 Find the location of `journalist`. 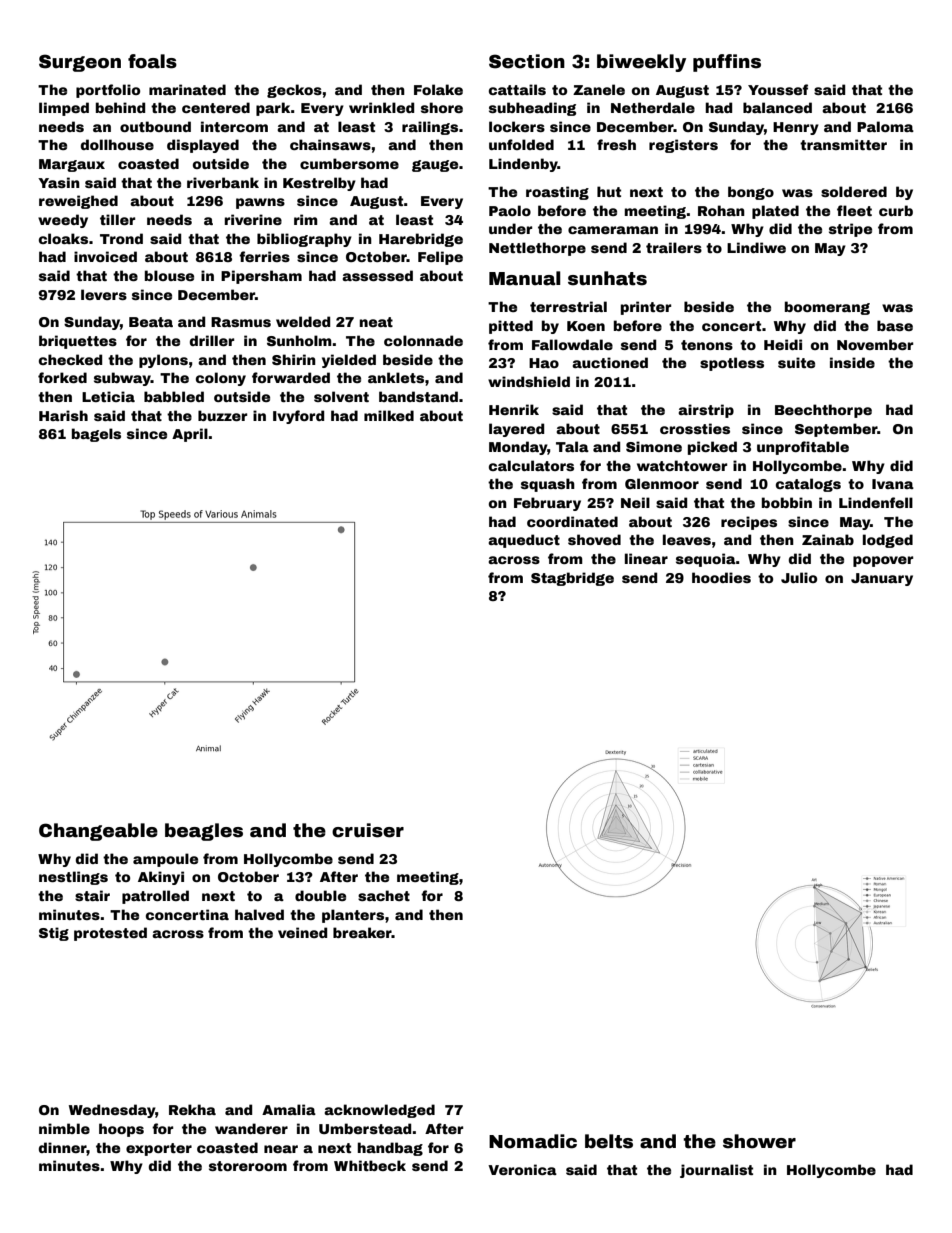

journalist is located at coordinates (716, 1171).
